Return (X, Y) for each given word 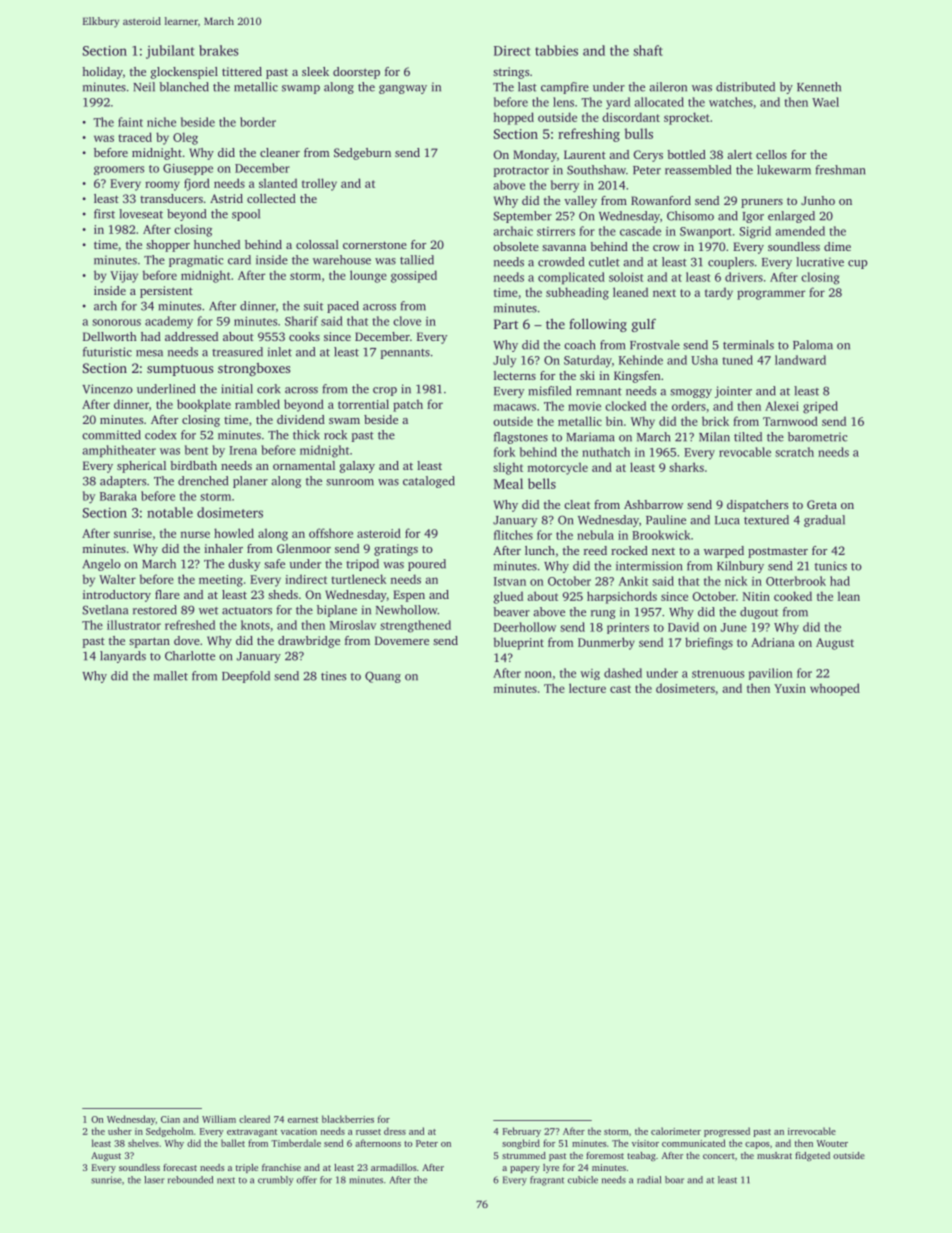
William (219, 1119)
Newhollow (407, 610)
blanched (184, 87)
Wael (825, 102)
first (104, 214)
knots (255, 625)
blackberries (348, 1119)
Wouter (832, 1143)
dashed (623, 673)
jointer (733, 392)
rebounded (190, 1180)
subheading (577, 293)
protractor (521, 172)
